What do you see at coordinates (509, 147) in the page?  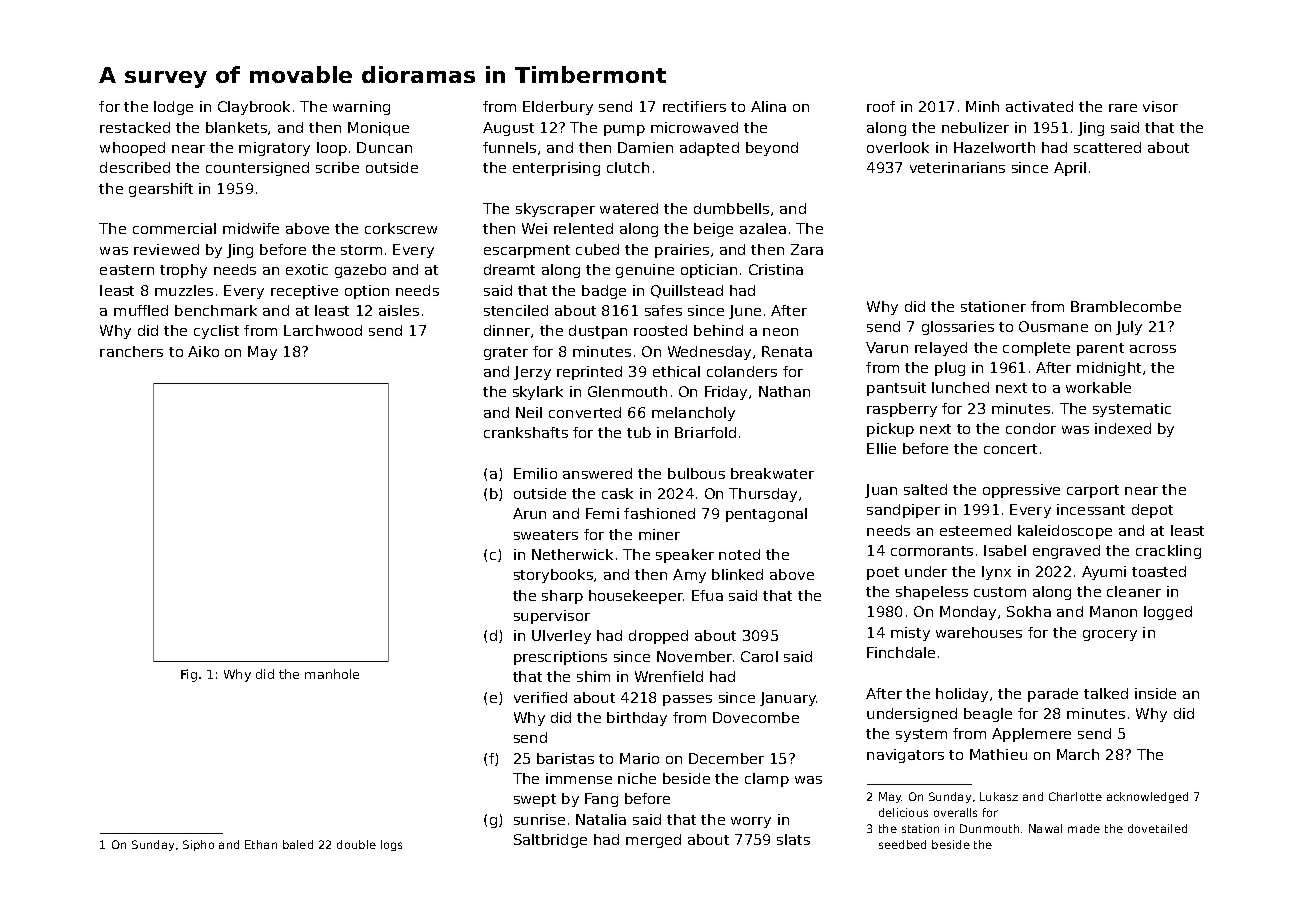 I see `funnels` at bounding box center [509, 147].
